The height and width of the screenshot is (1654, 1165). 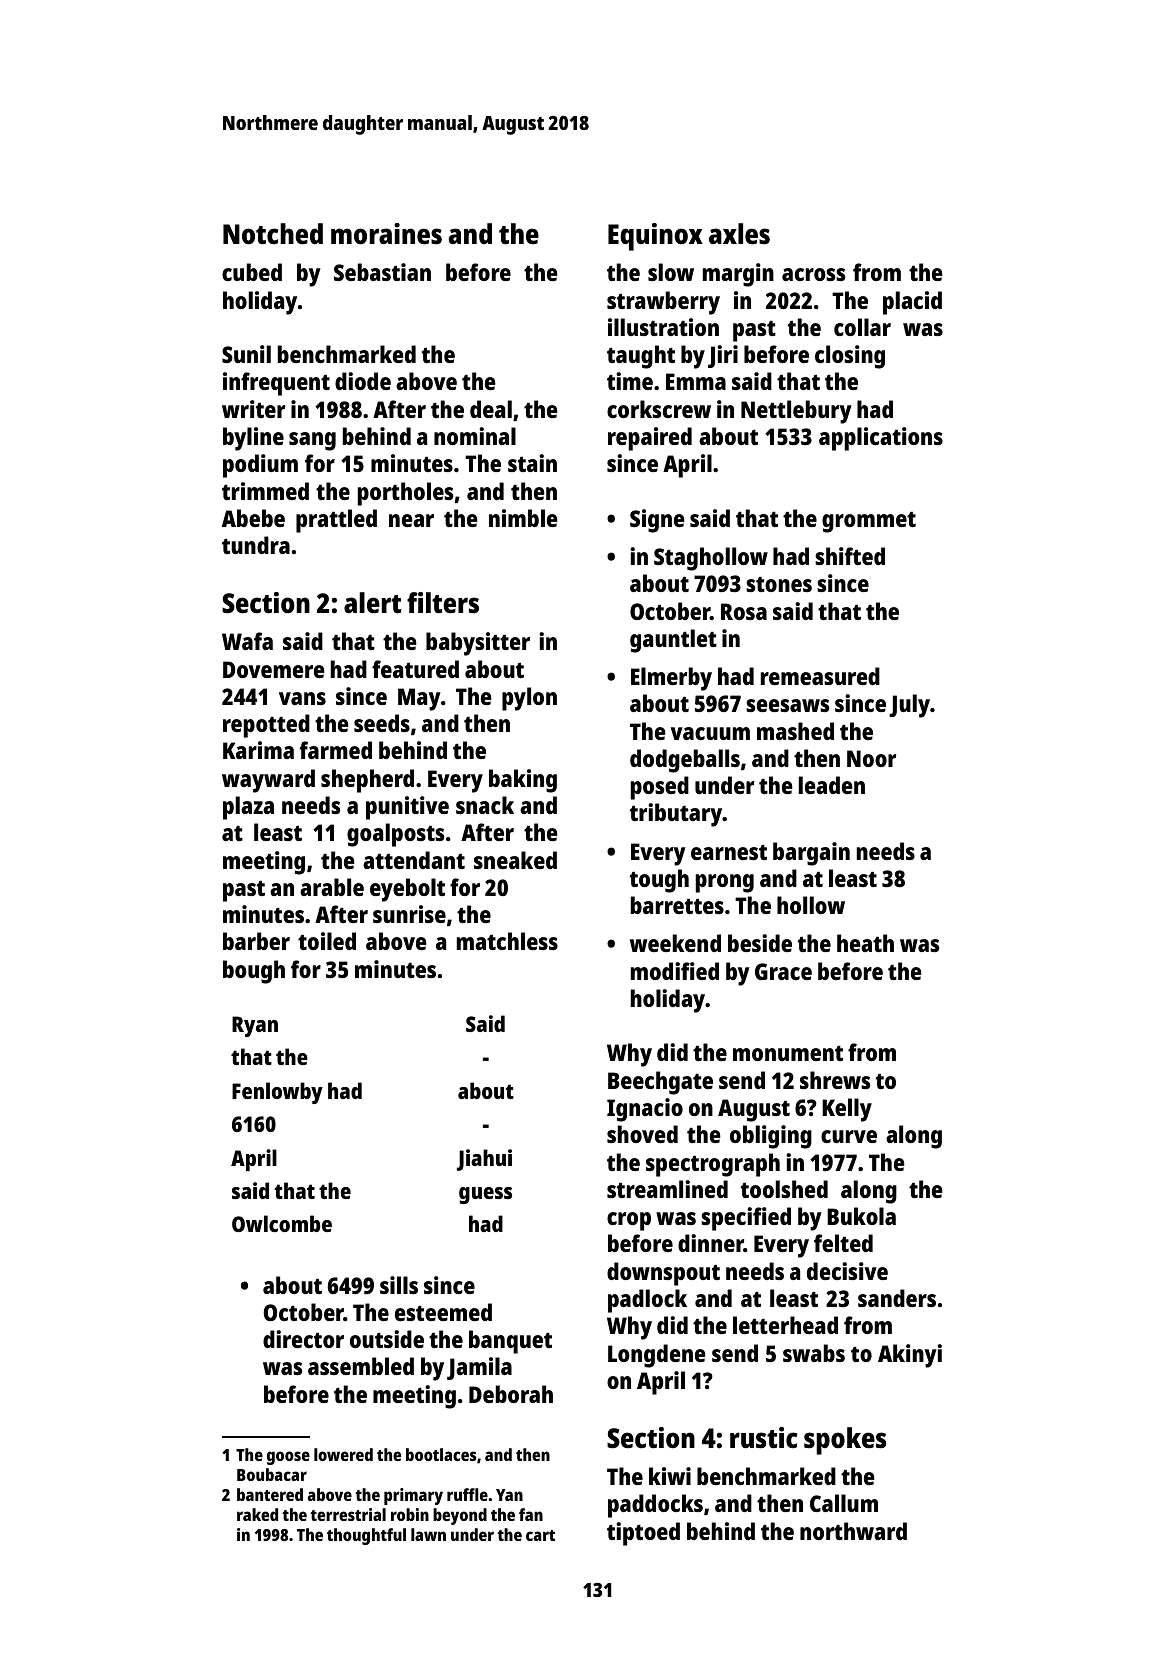 I want to click on stain, so click(x=532, y=463).
